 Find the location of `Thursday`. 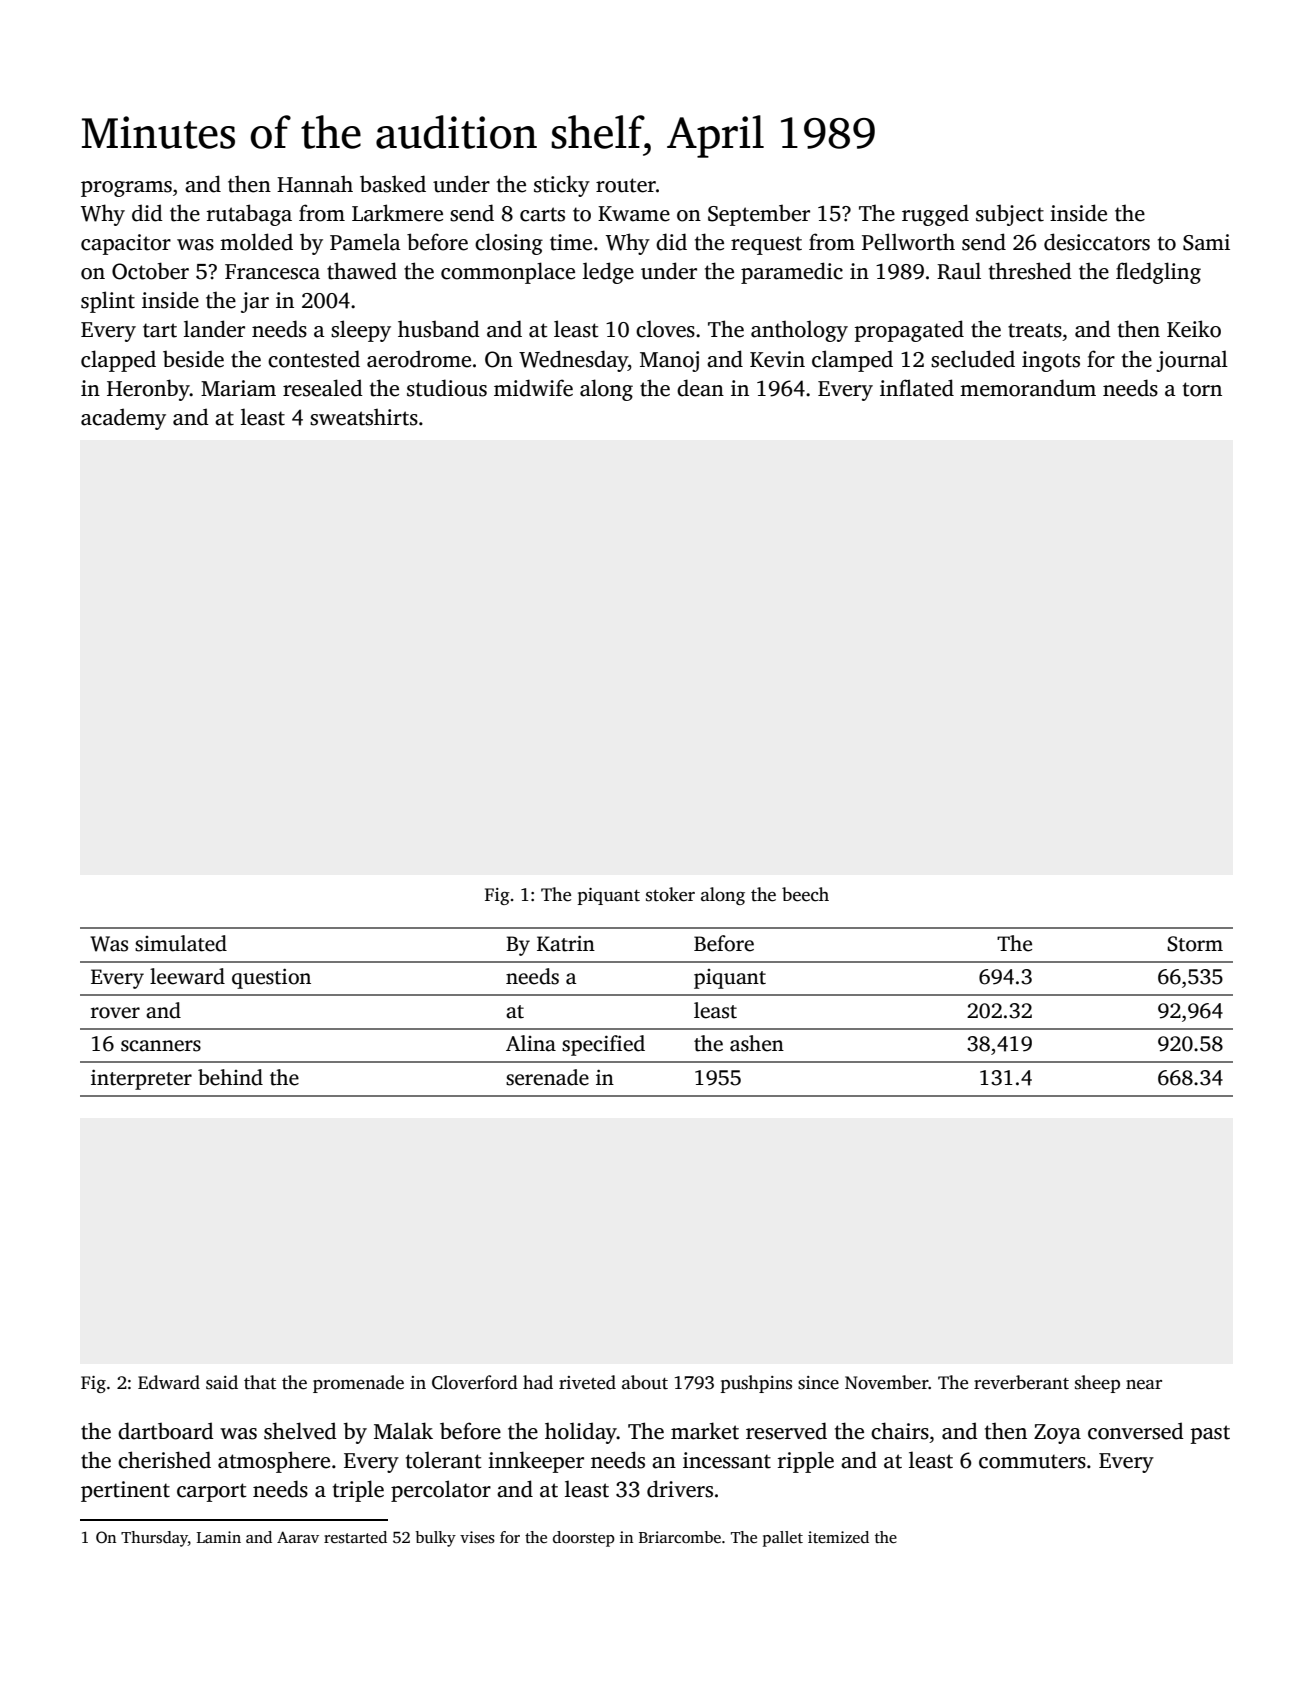

Thursday is located at coordinates (154, 1539).
